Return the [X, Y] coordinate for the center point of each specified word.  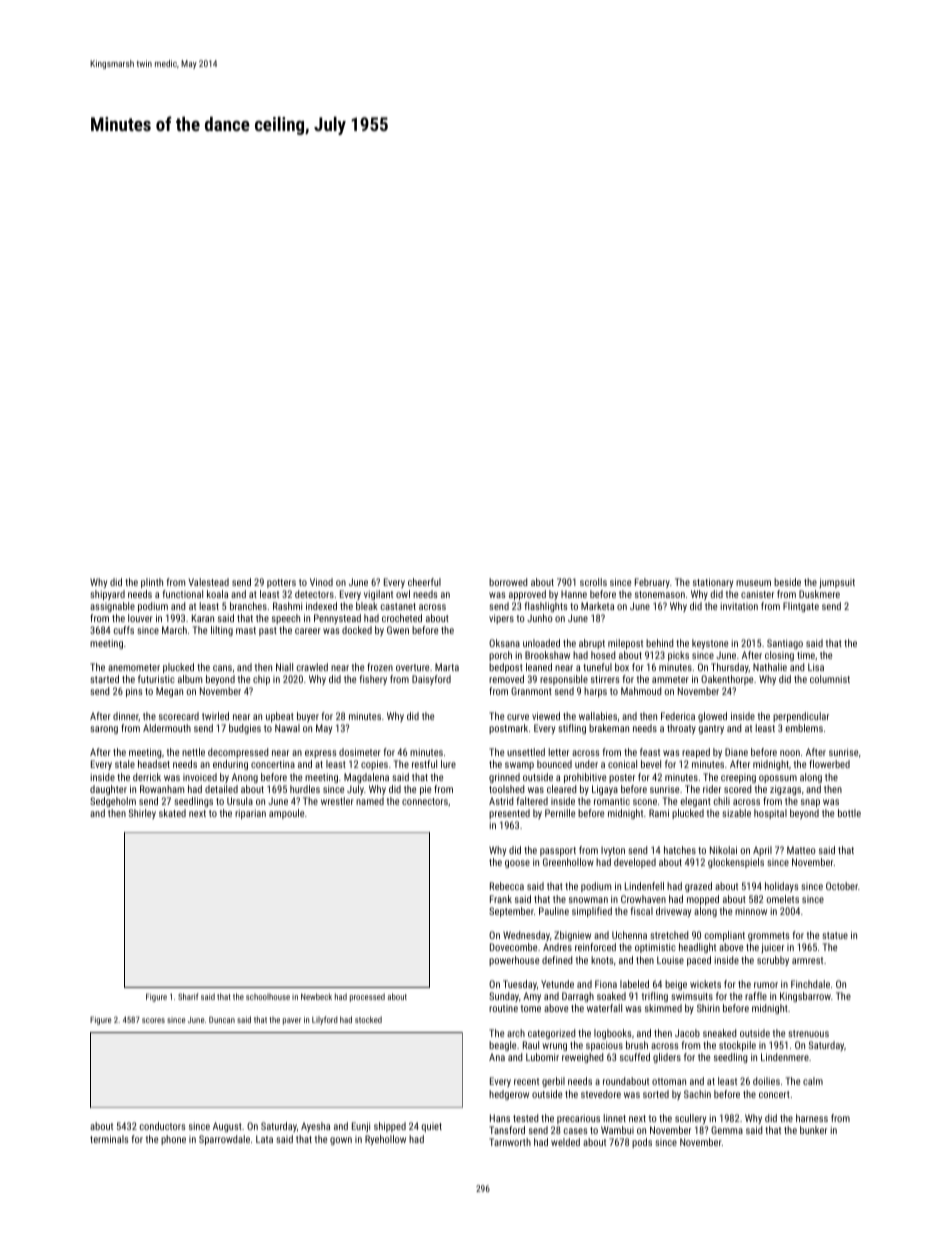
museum [753, 583]
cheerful [424, 582]
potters [281, 583]
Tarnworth [510, 1142]
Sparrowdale [224, 1140]
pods [642, 1143]
